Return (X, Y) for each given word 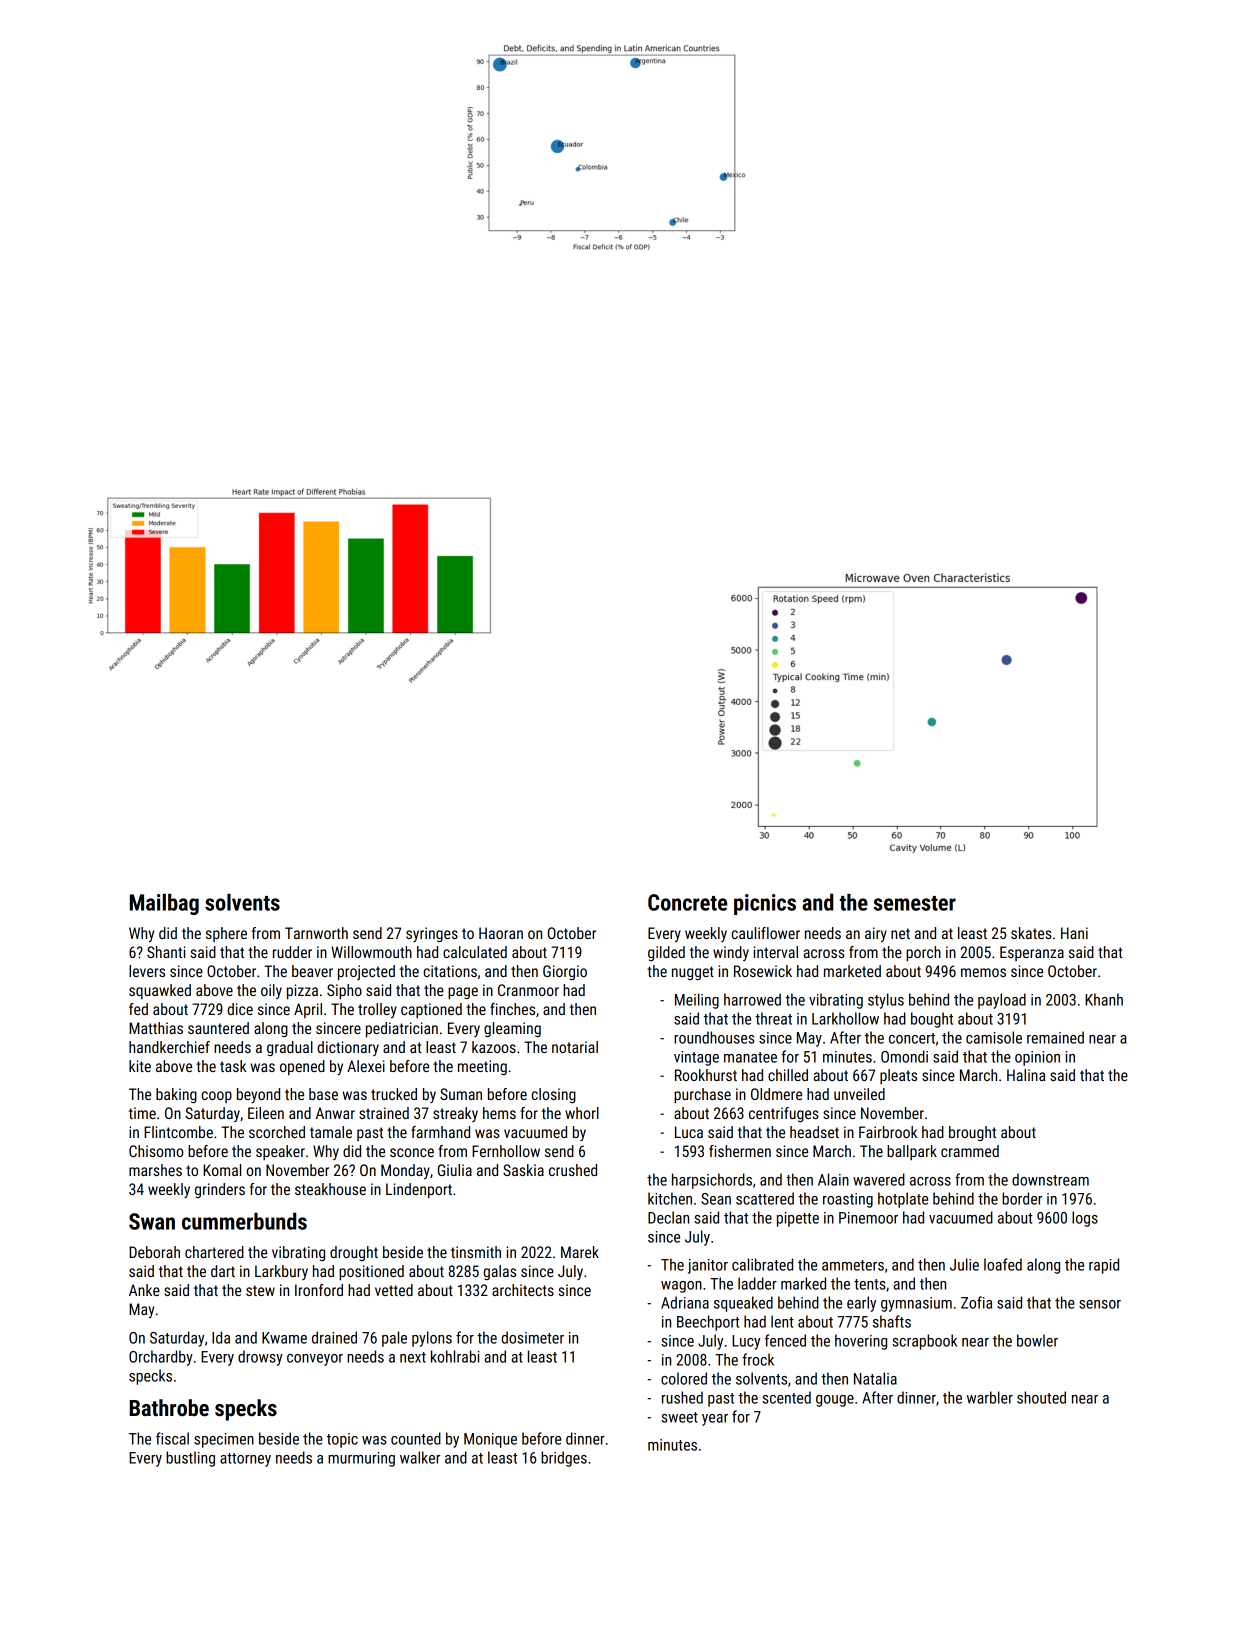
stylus (886, 1001)
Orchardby (161, 1358)
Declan (668, 1217)
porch (923, 953)
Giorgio (565, 972)
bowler (1037, 1340)
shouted (1041, 1397)
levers (147, 971)
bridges (564, 1459)
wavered (879, 1179)
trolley (377, 1010)
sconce (412, 1152)
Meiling (697, 1001)
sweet (679, 1417)
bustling (190, 1459)
